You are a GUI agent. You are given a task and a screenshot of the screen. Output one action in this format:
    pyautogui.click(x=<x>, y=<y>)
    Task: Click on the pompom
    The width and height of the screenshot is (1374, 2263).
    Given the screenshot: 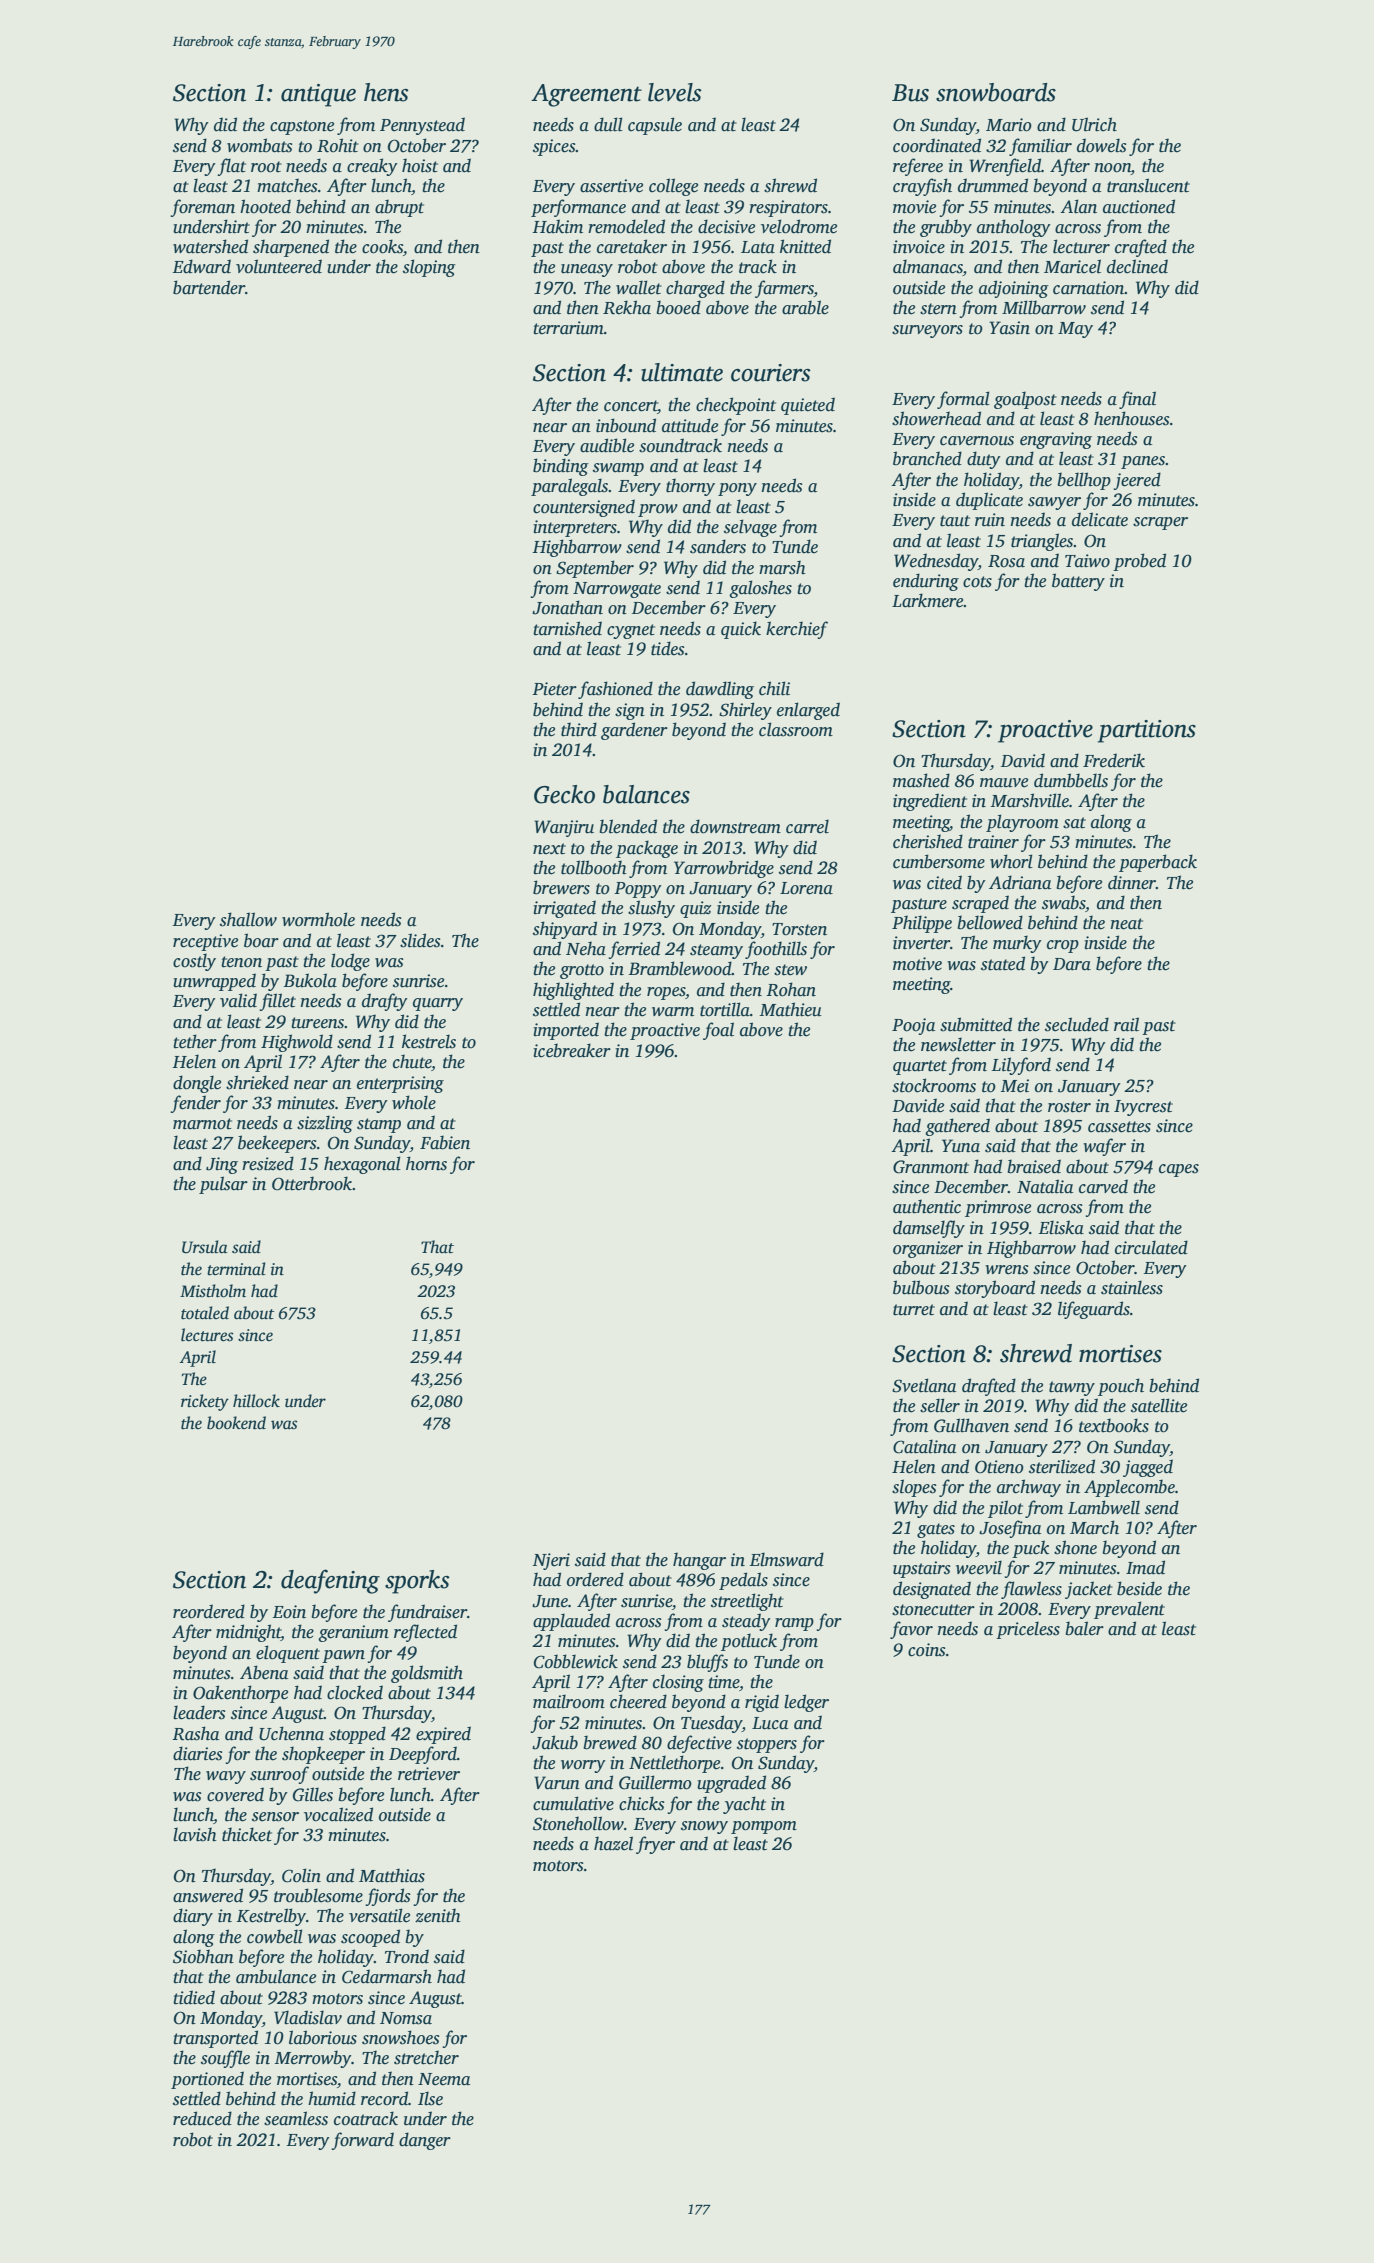 What is the action you would take?
    pyautogui.click(x=764, y=1827)
